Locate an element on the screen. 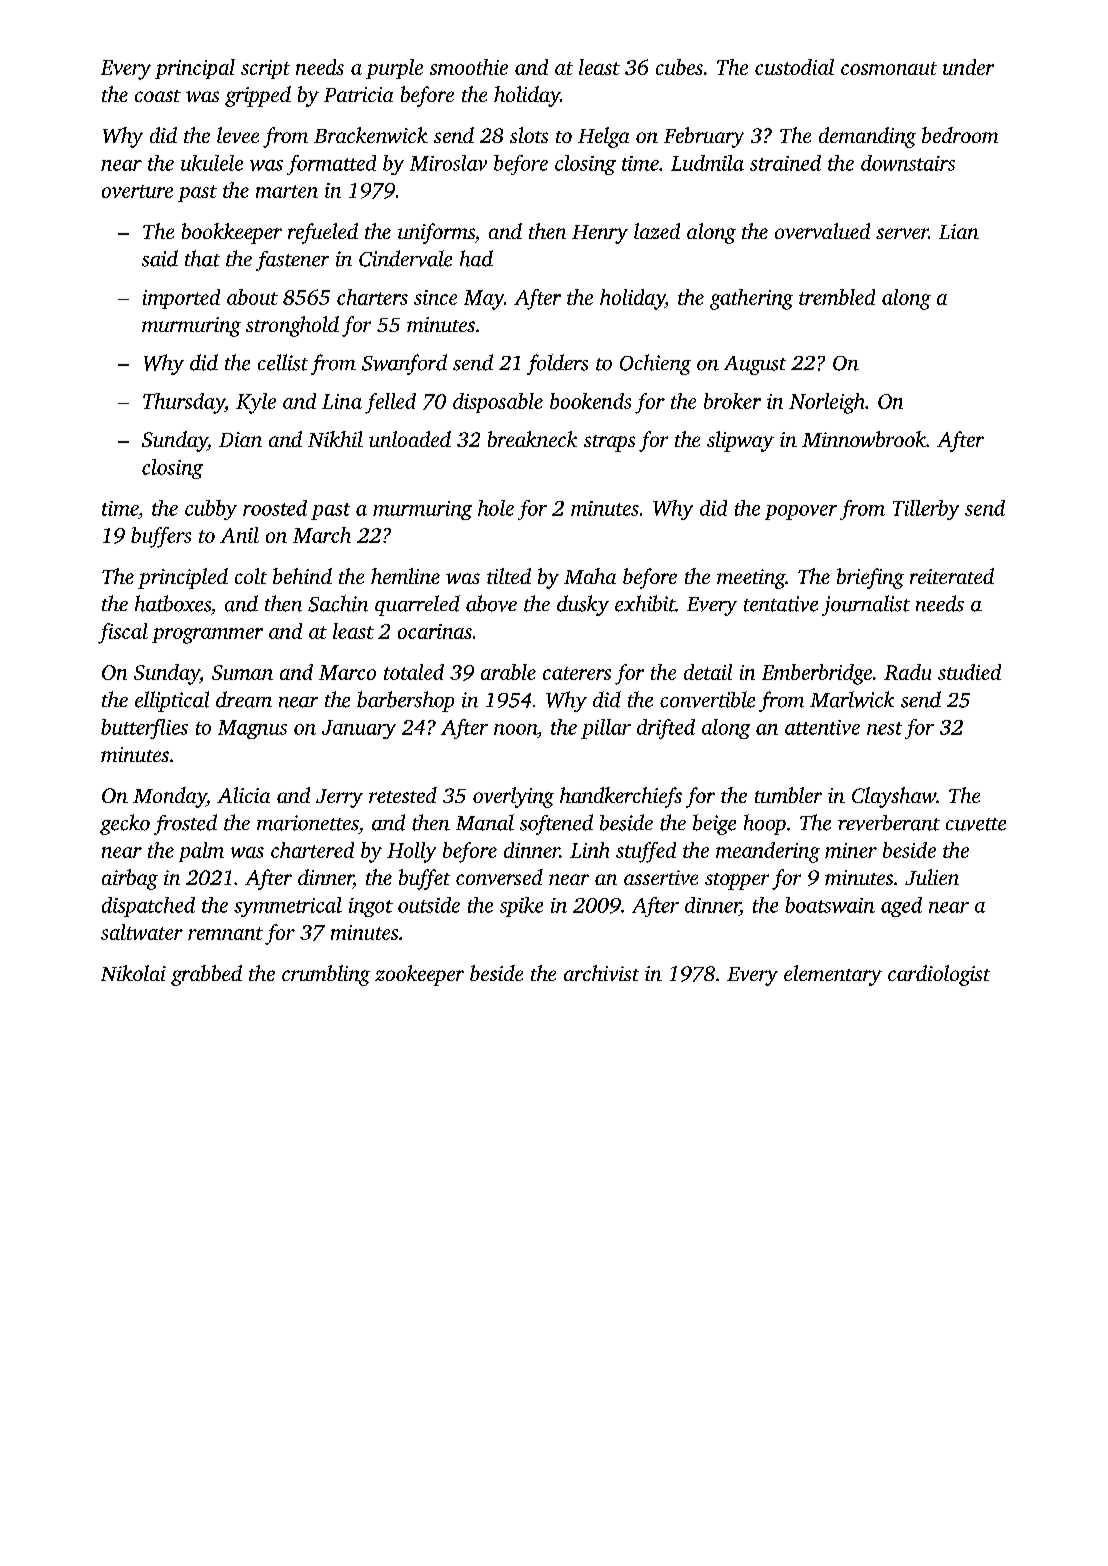  folders is located at coordinates (557, 364).
